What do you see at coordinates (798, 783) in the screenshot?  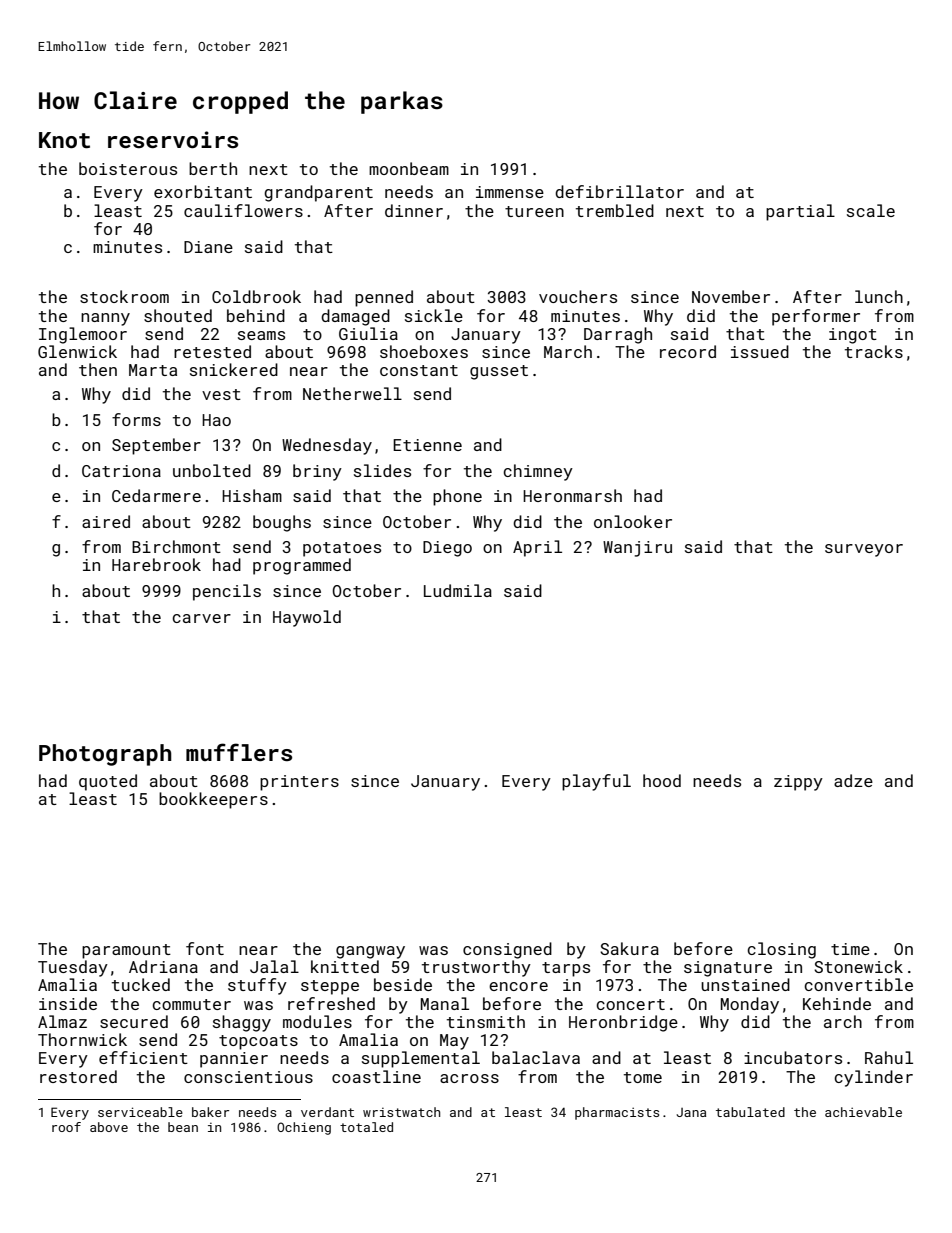 I see `zippy` at bounding box center [798, 783].
